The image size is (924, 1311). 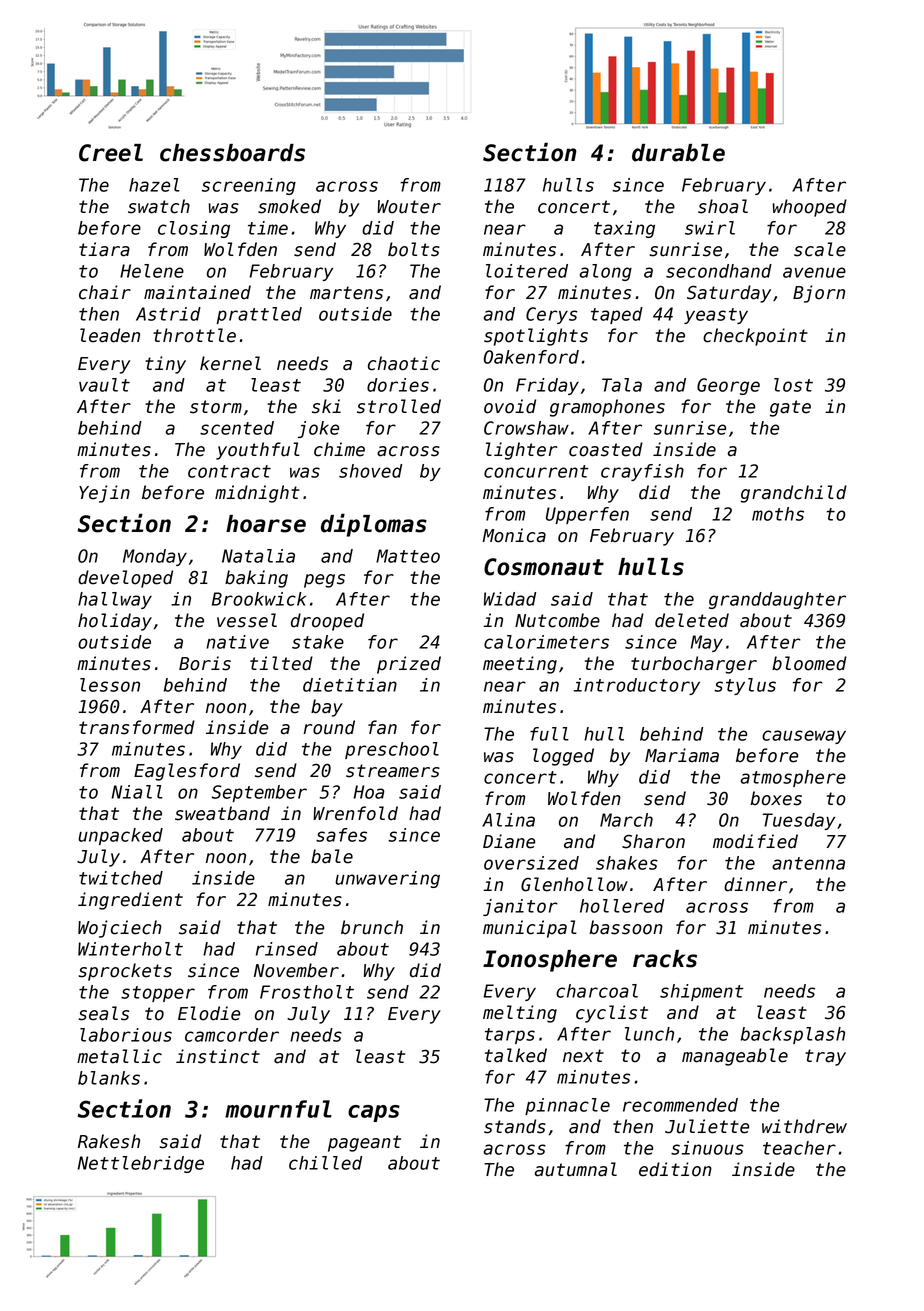 What do you see at coordinates (194, 229) in the screenshot?
I see `closing` at bounding box center [194, 229].
